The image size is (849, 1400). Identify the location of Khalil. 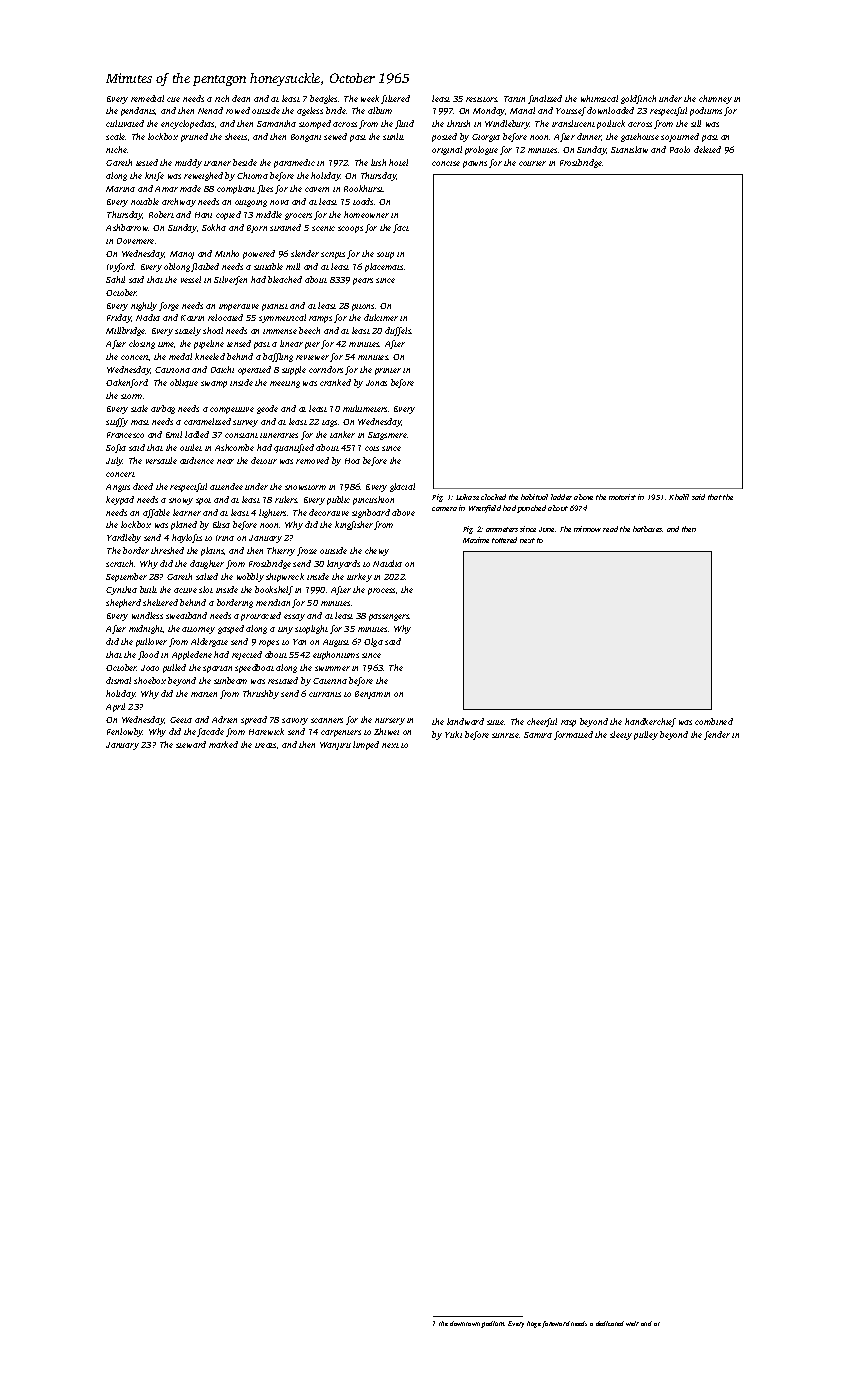
(679, 497).
